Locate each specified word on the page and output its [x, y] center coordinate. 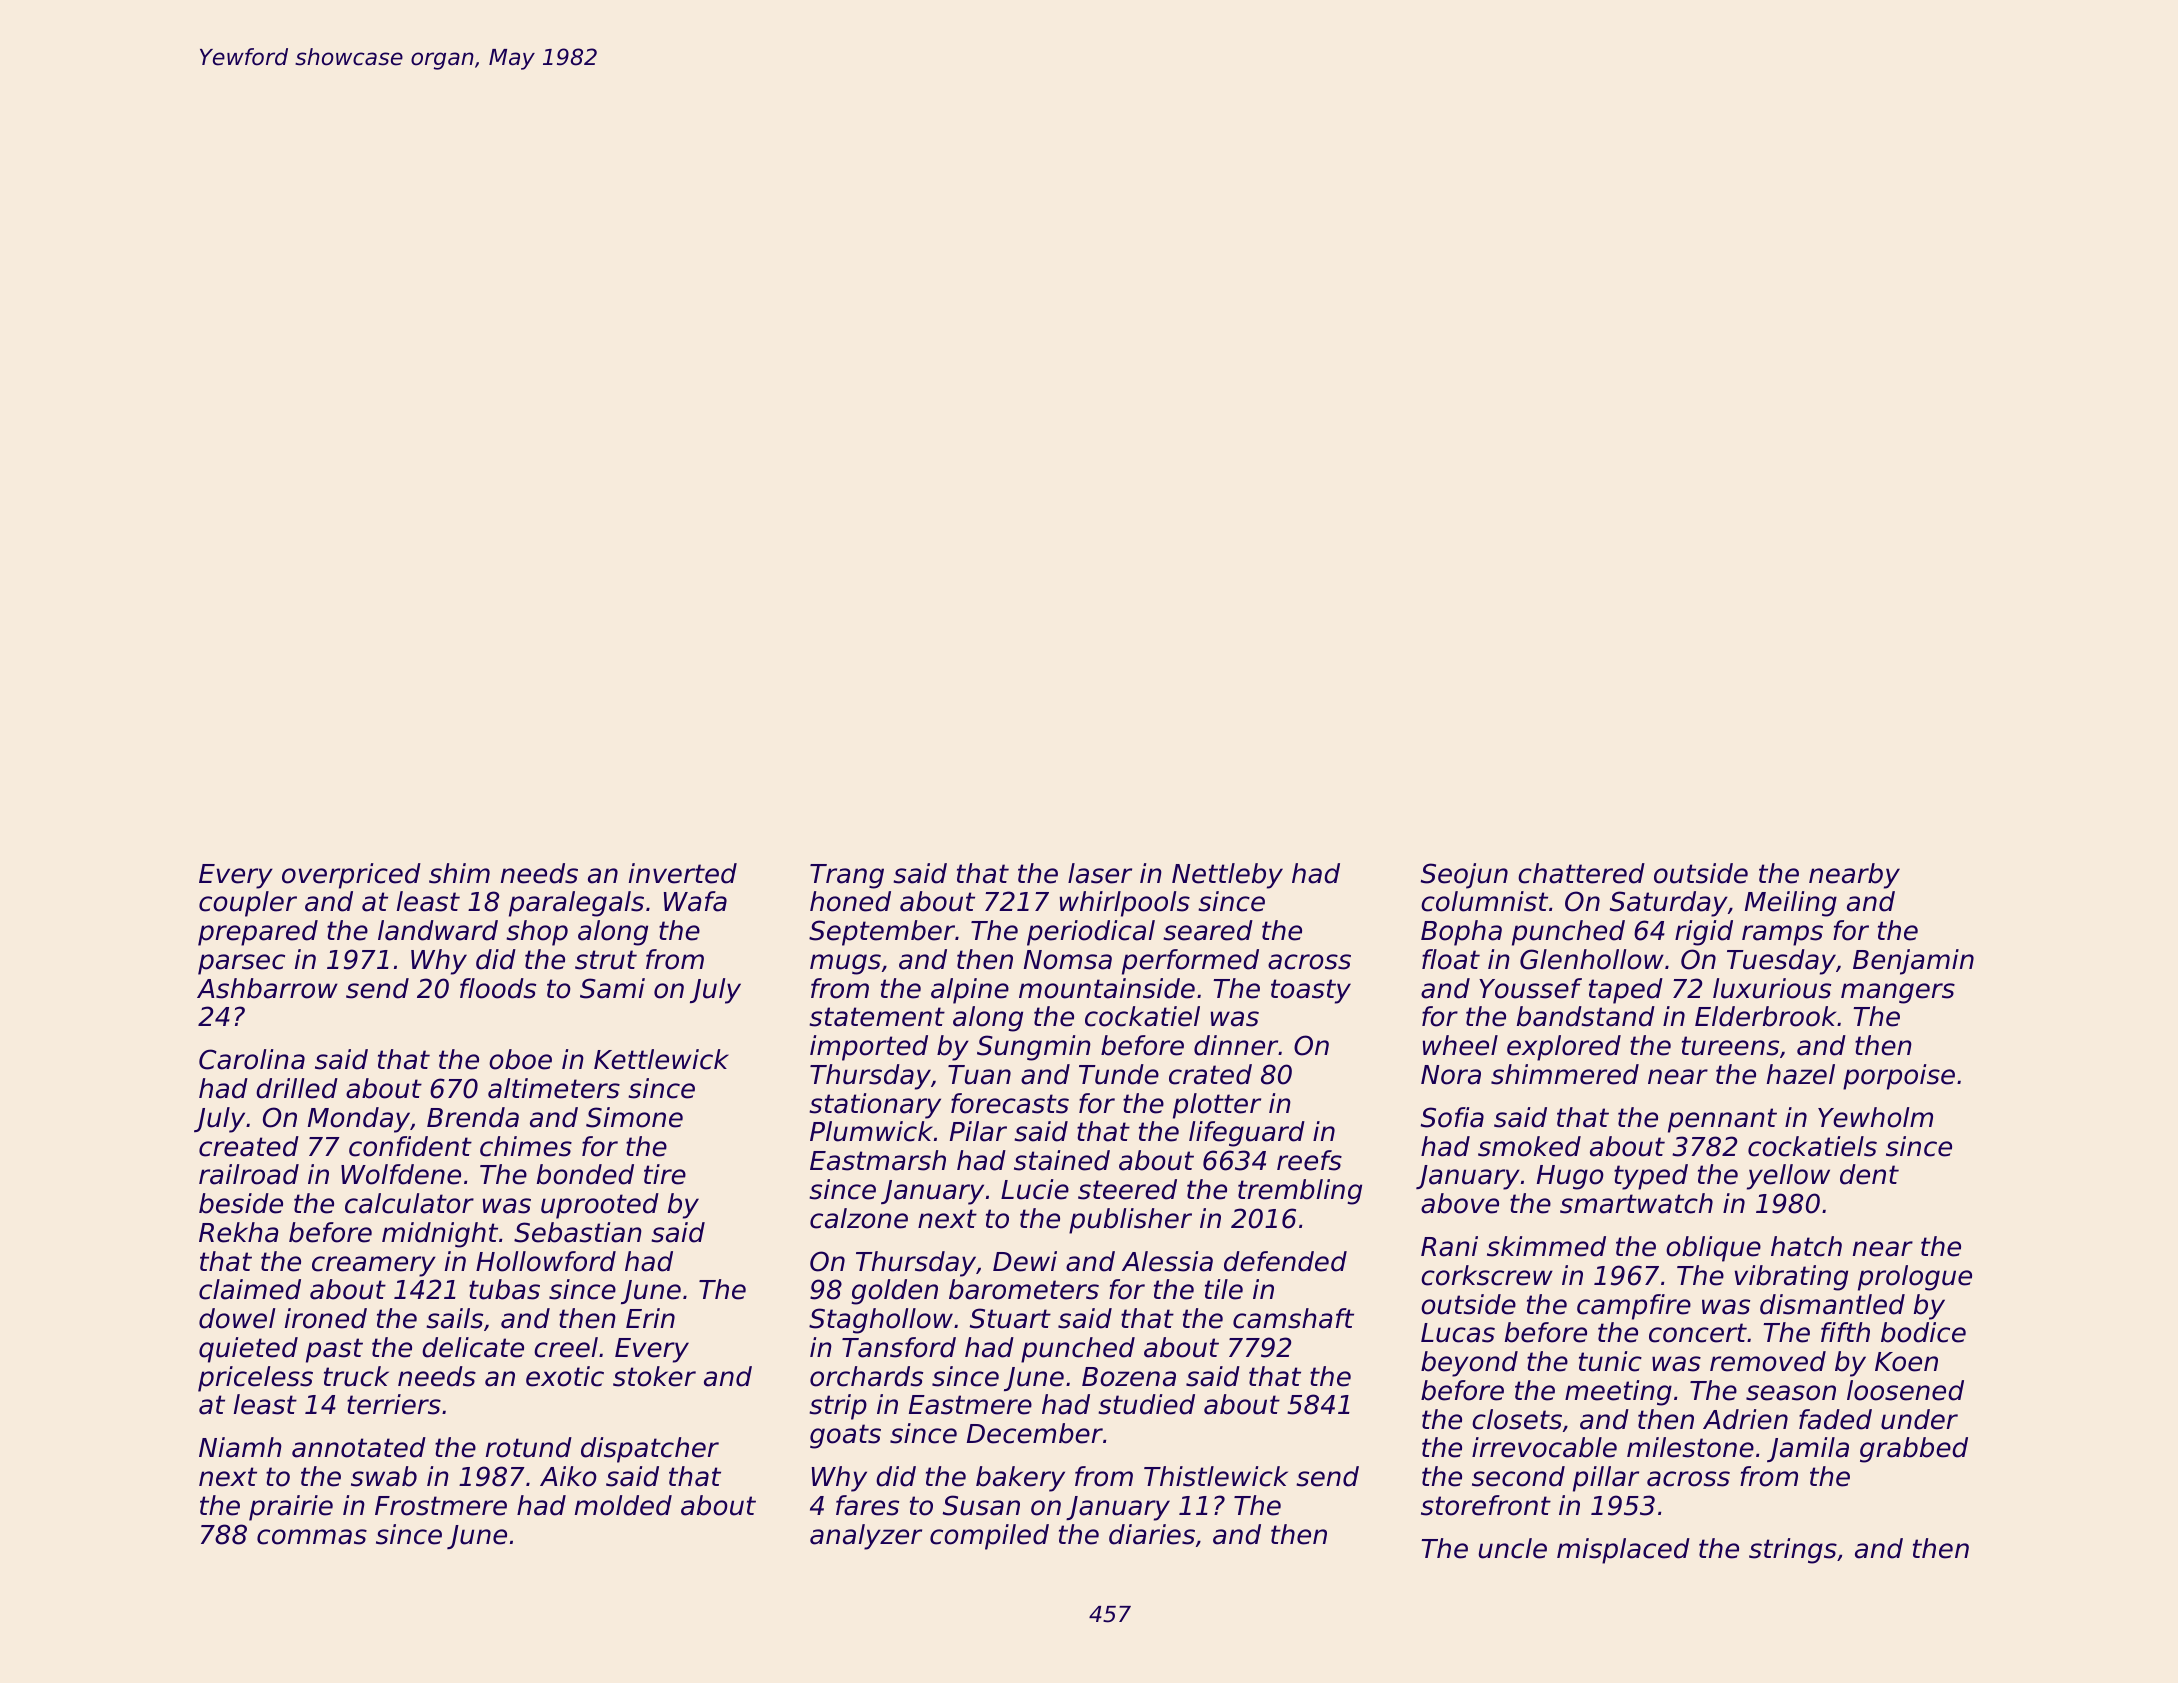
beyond [1469, 1364]
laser [1100, 873]
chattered [1581, 873]
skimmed [1546, 1246]
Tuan [979, 1075]
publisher [1130, 1221]
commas [312, 1537]
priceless [255, 1379]
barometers [1024, 1289]
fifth [1845, 1332]
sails [454, 1318]
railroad [249, 1174]
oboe [520, 1059]
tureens [1730, 1046]
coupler [248, 904]
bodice [1923, 1332]
